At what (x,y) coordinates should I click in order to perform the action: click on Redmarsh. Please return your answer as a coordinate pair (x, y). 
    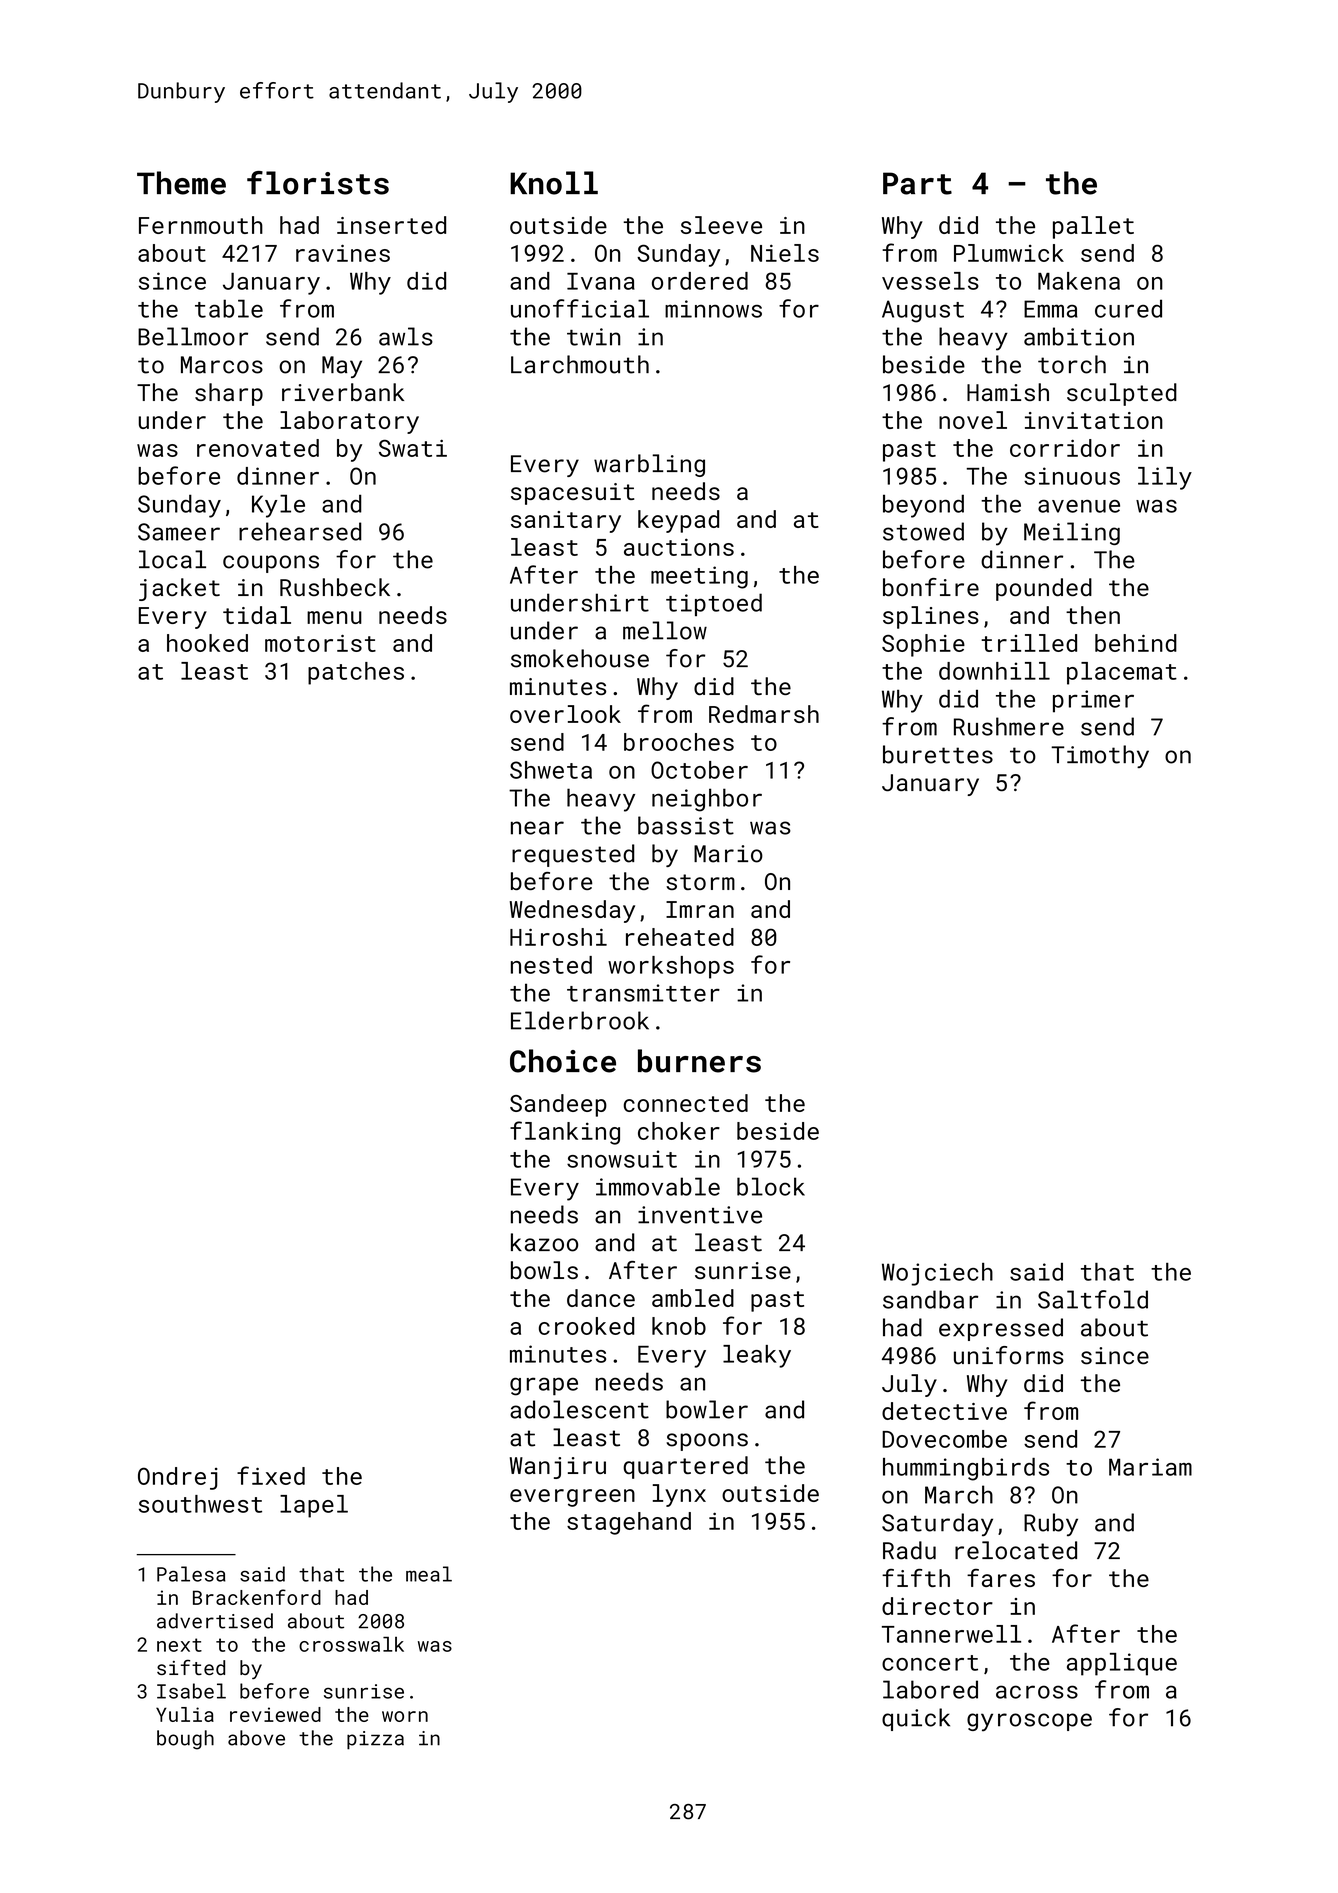
    Looking at the image, I should click on (764, 714).
